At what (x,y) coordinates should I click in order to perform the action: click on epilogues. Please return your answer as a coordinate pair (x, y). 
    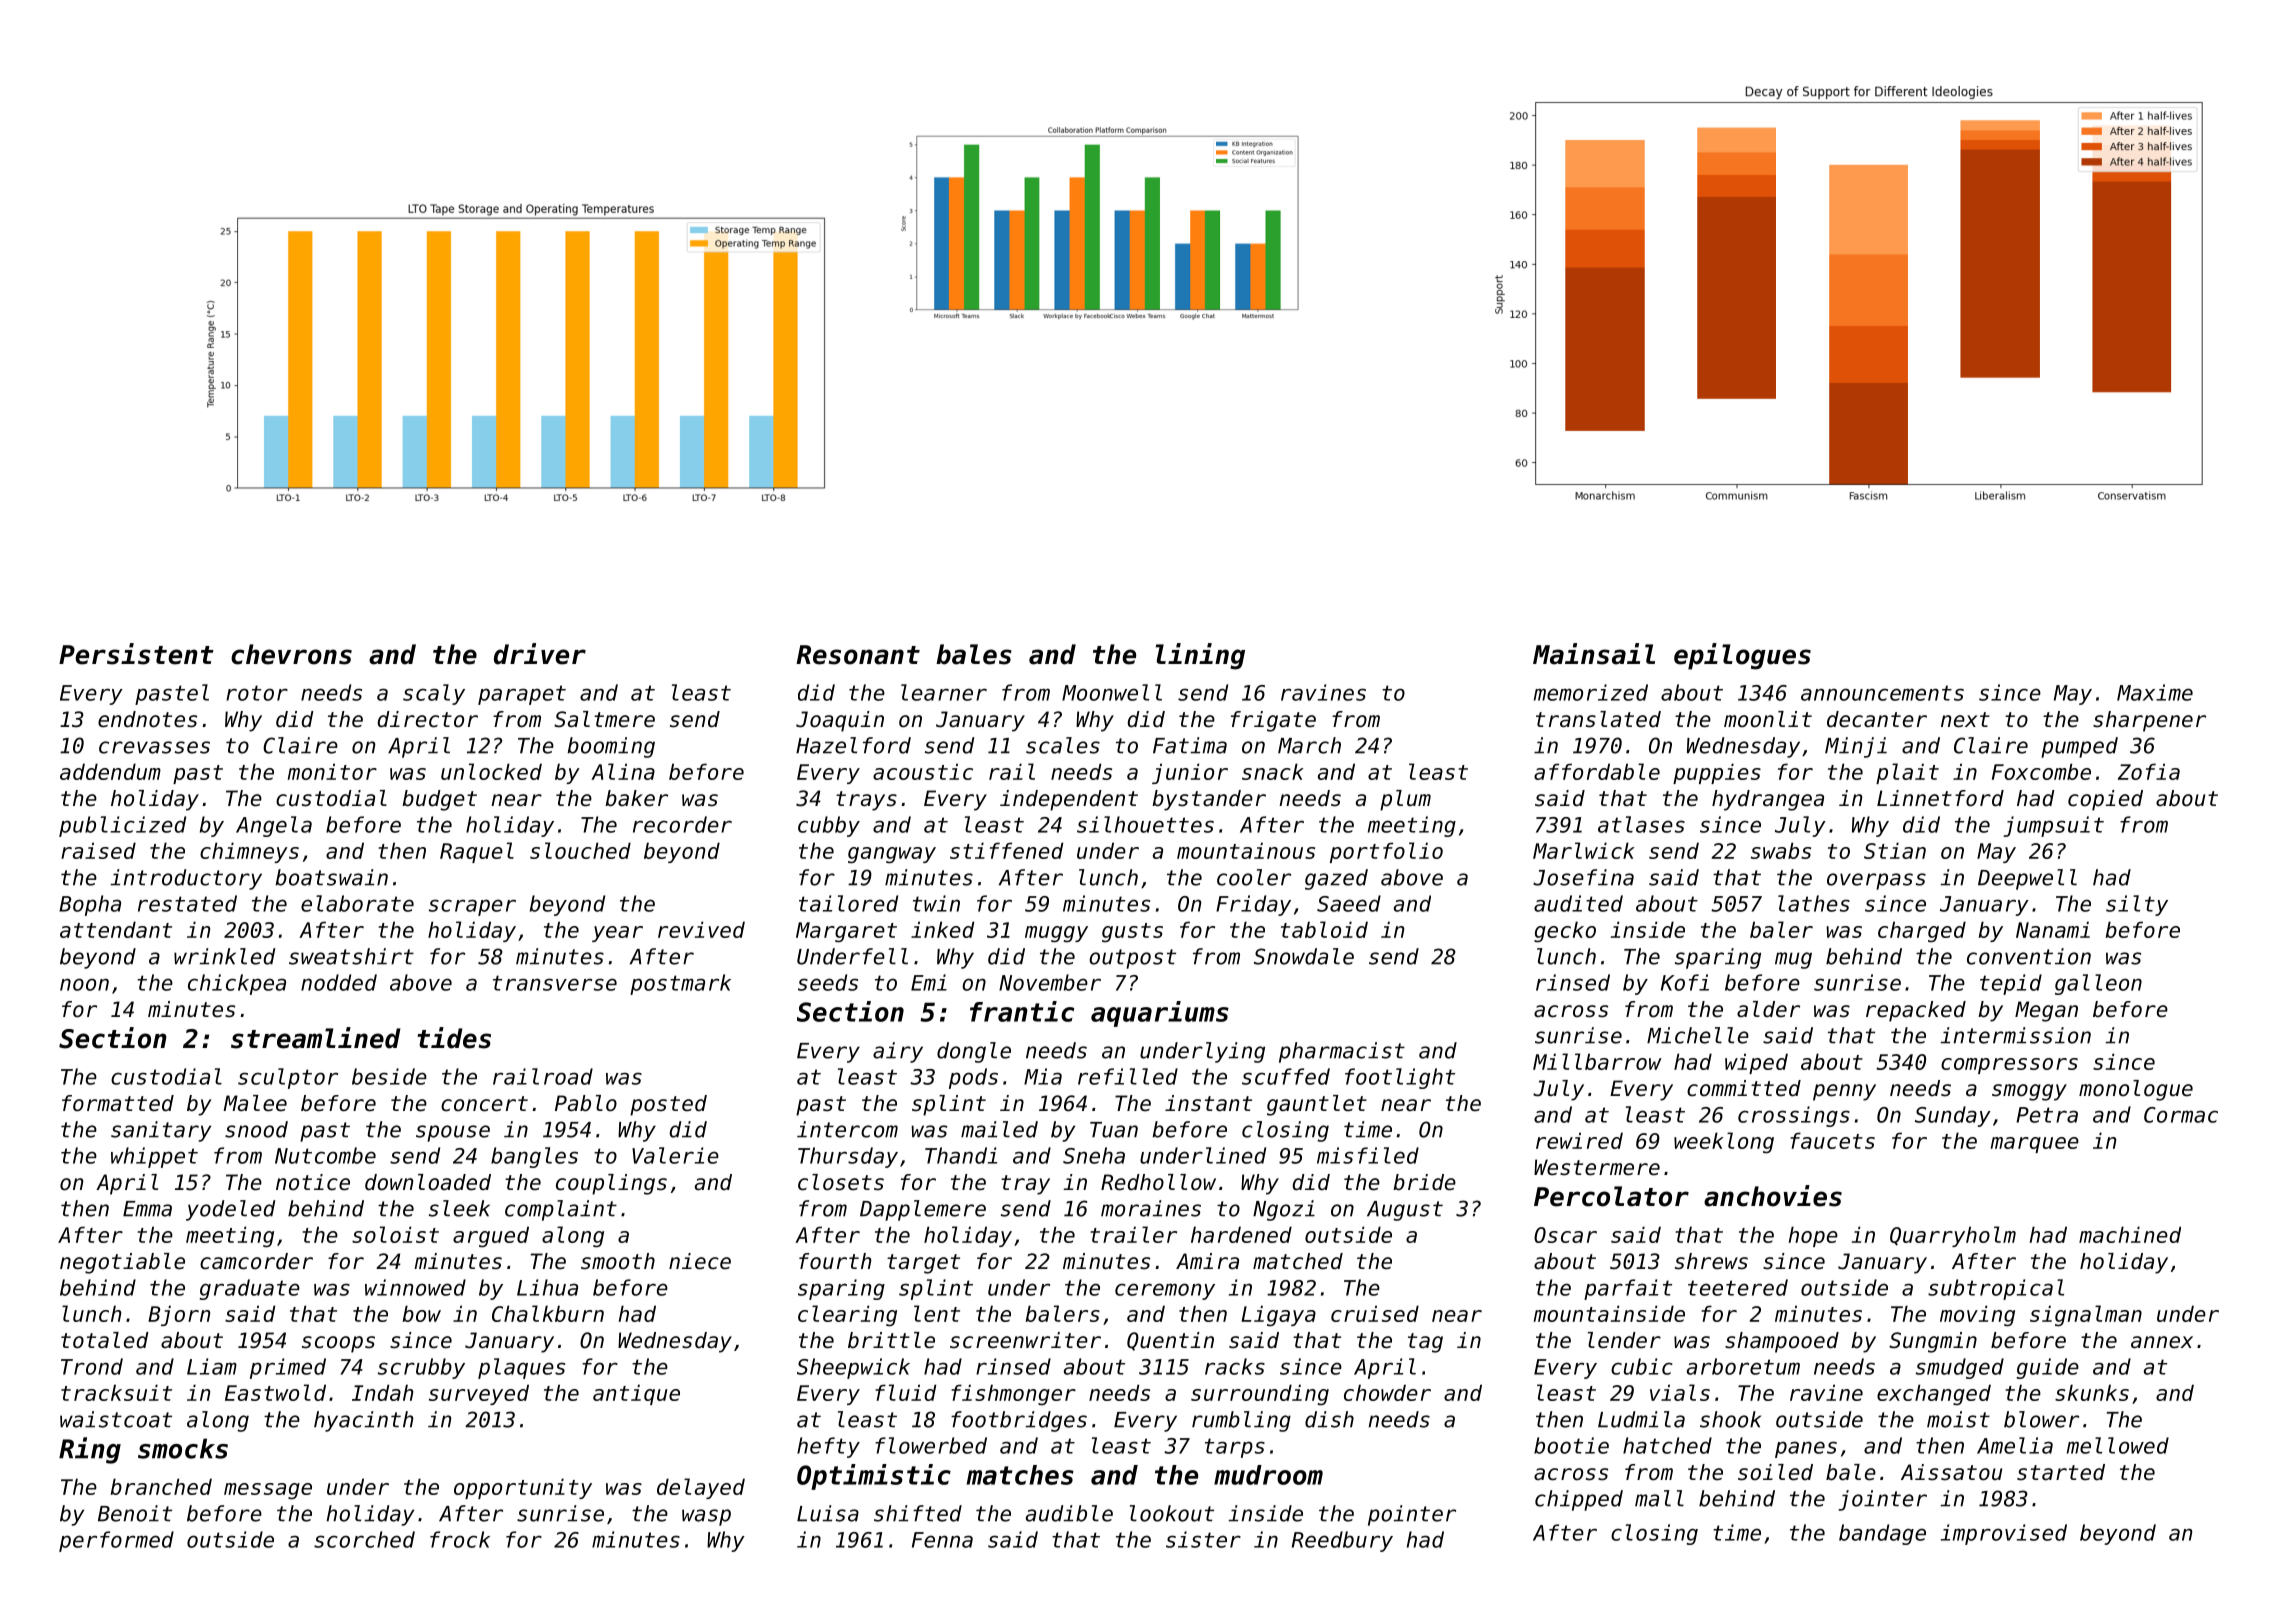
    Looking at the image, I should click on (1742, 656).
